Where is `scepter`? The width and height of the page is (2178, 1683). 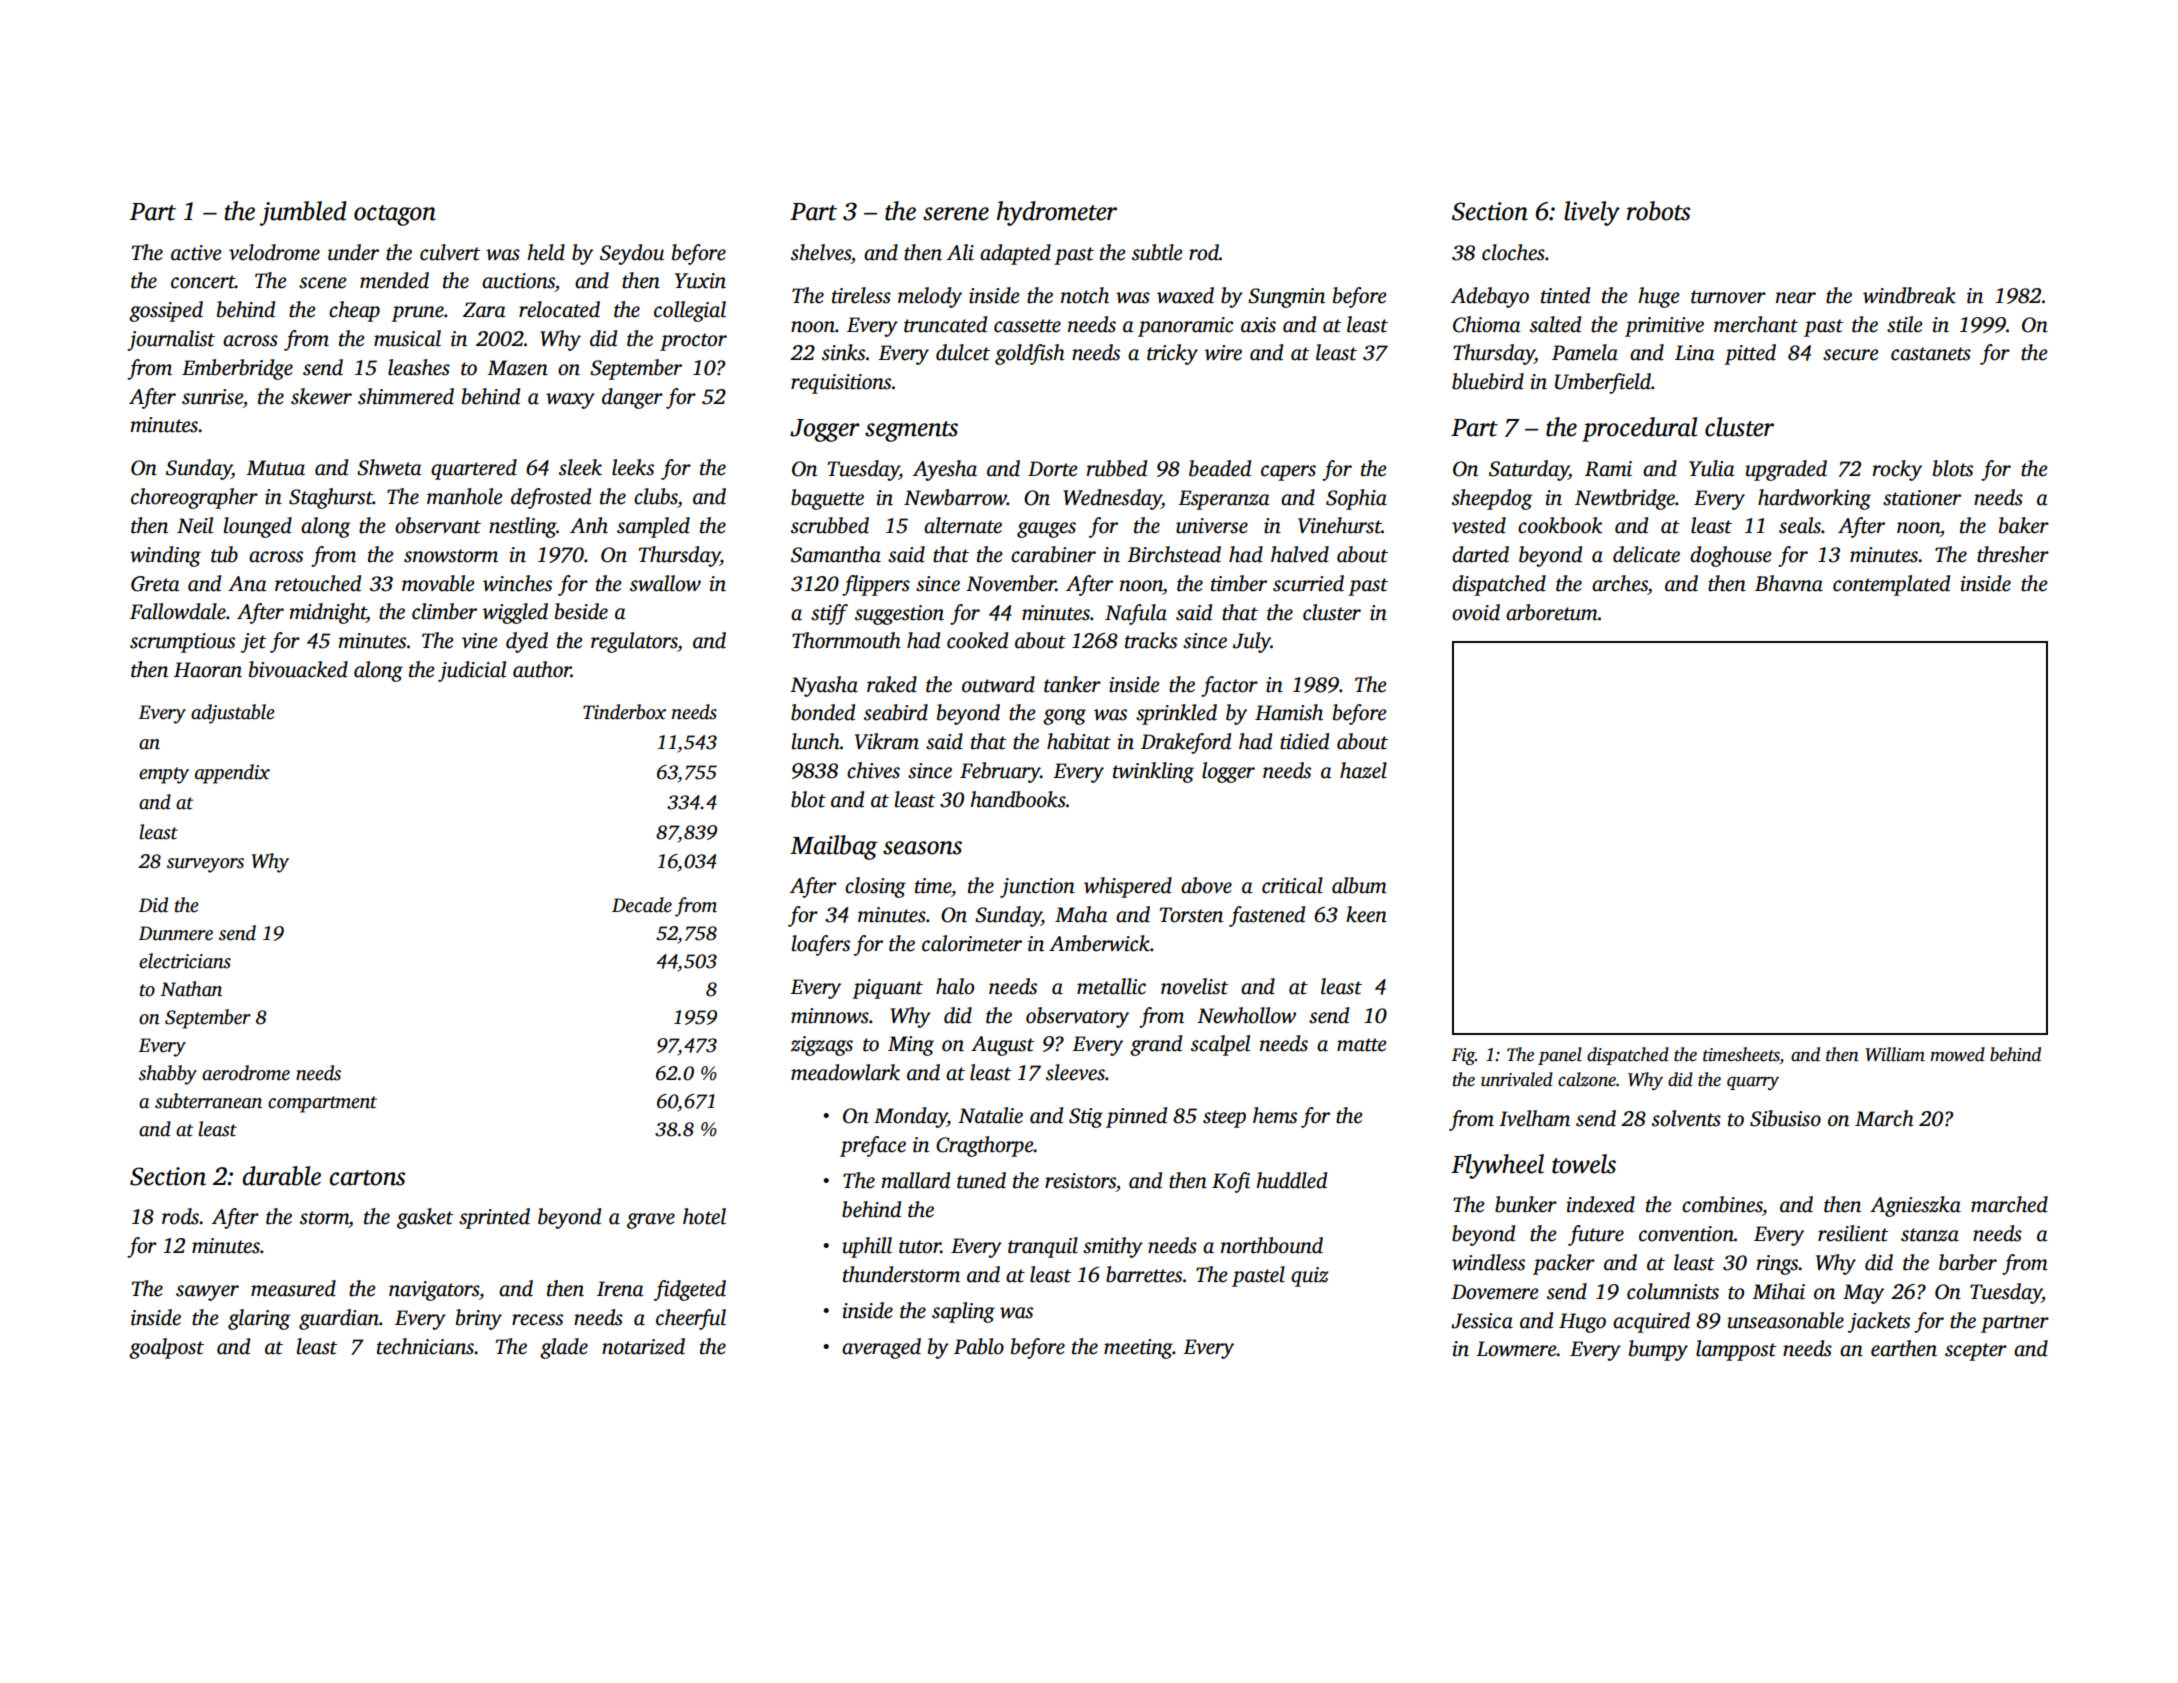
scepter is located at coordinates (1976, 1352).
